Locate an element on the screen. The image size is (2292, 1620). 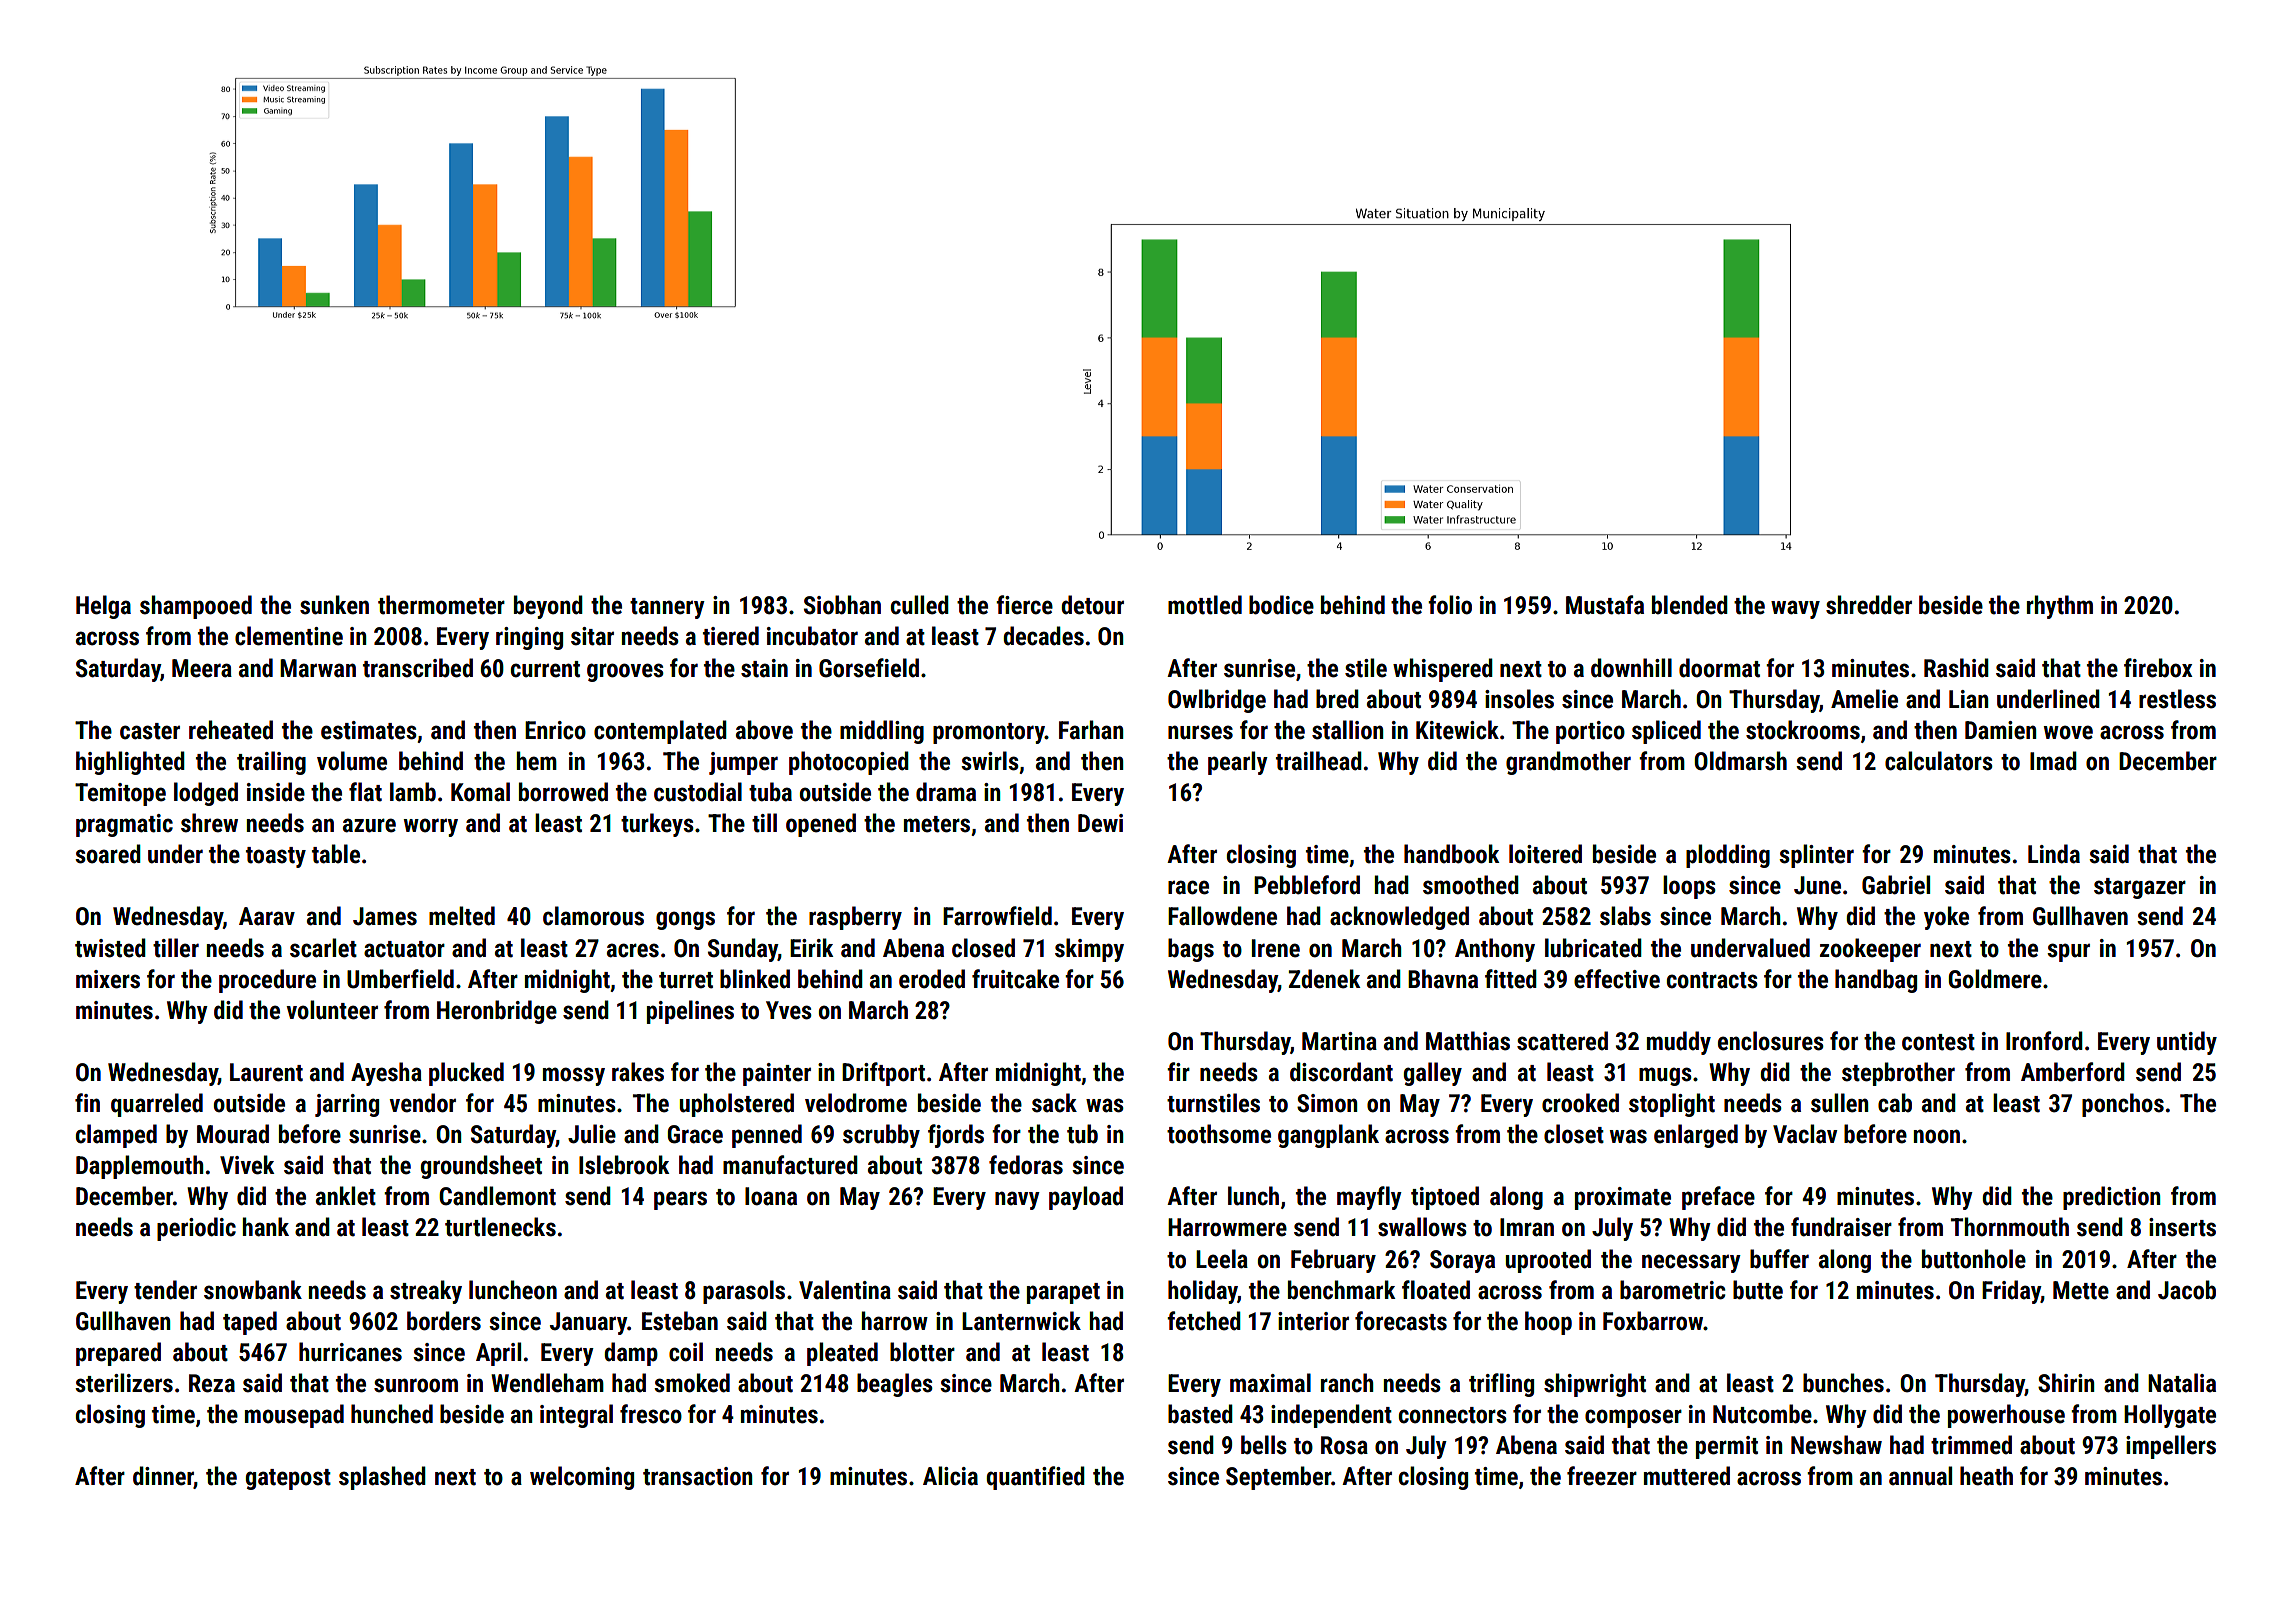
muttered is located at coordinates (1687, 1476).
